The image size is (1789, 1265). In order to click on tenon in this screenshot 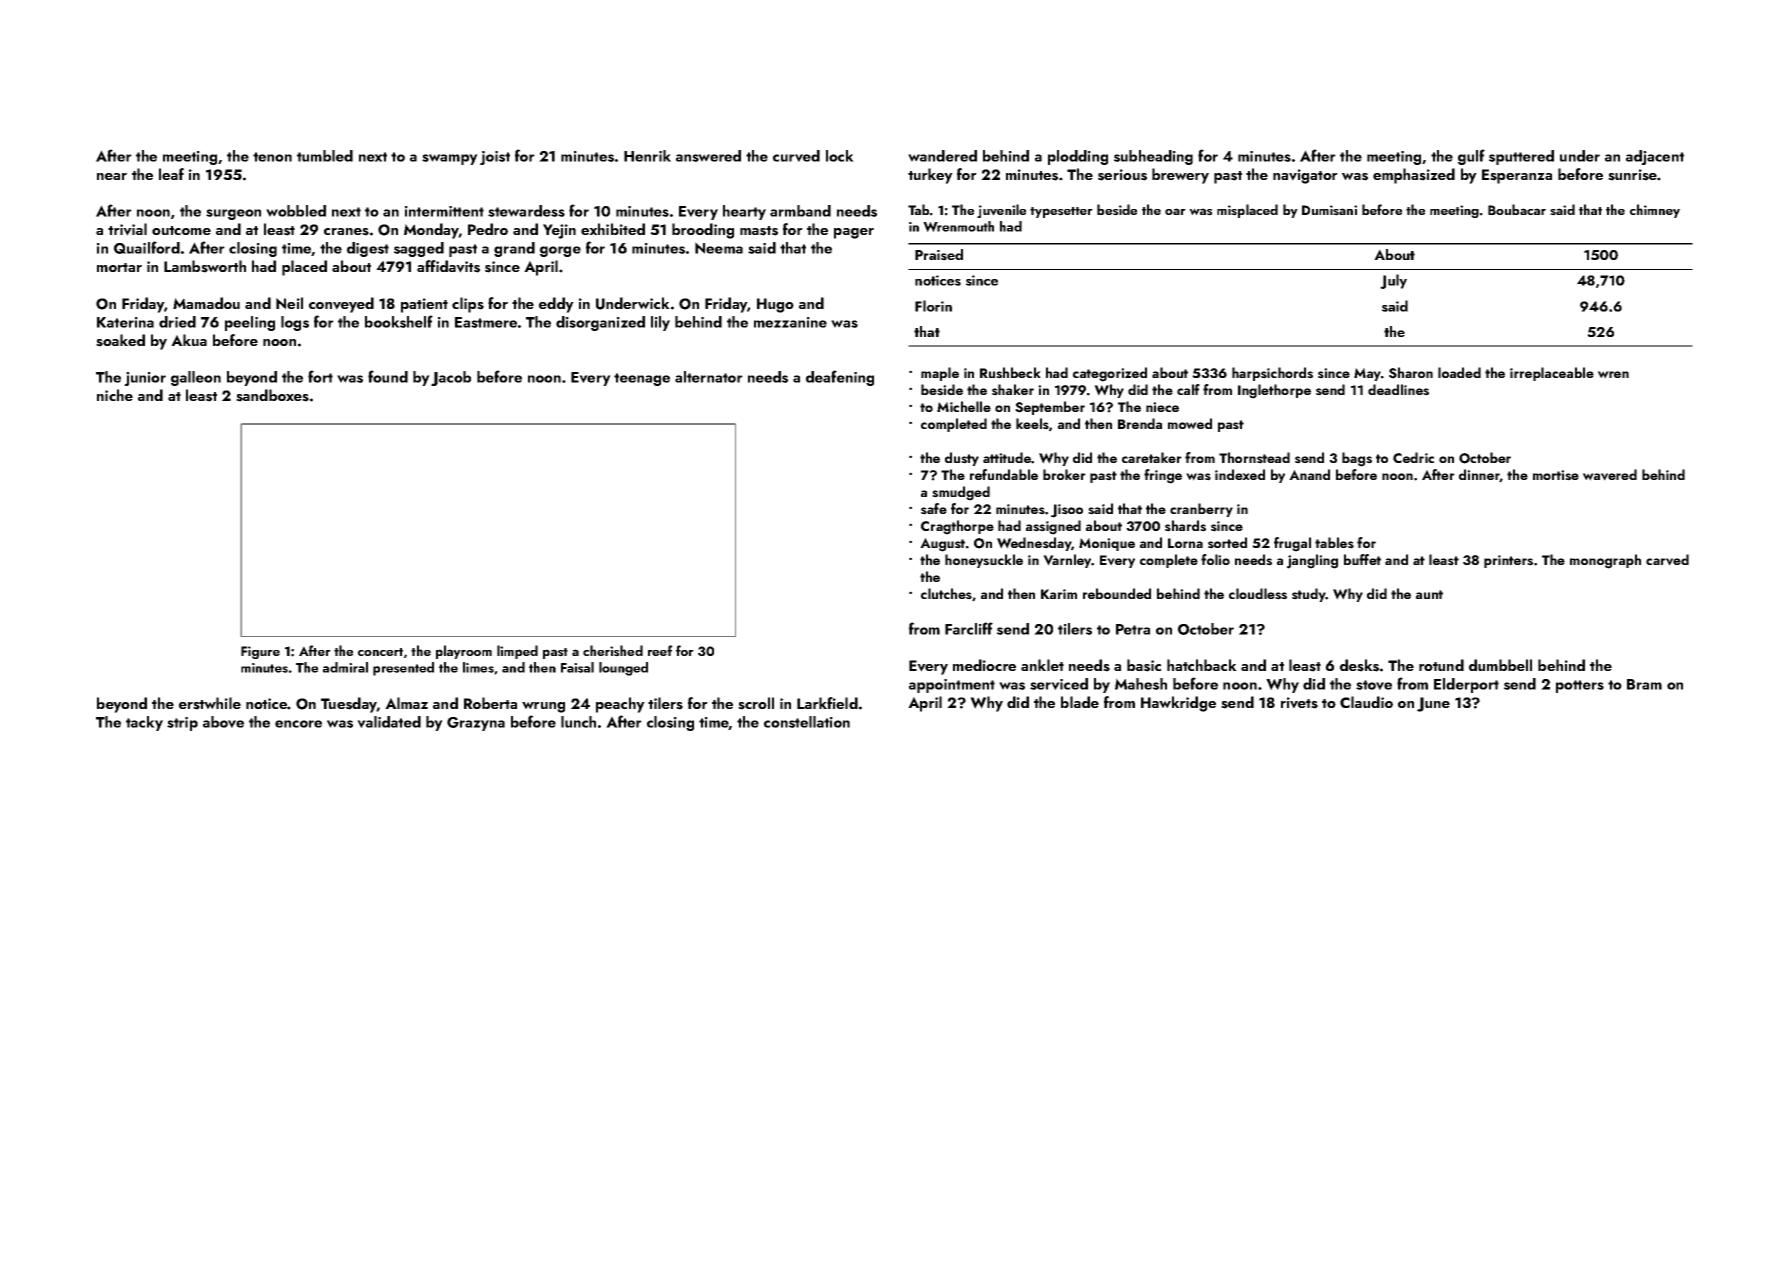, I will do `click(272, 157)`.
